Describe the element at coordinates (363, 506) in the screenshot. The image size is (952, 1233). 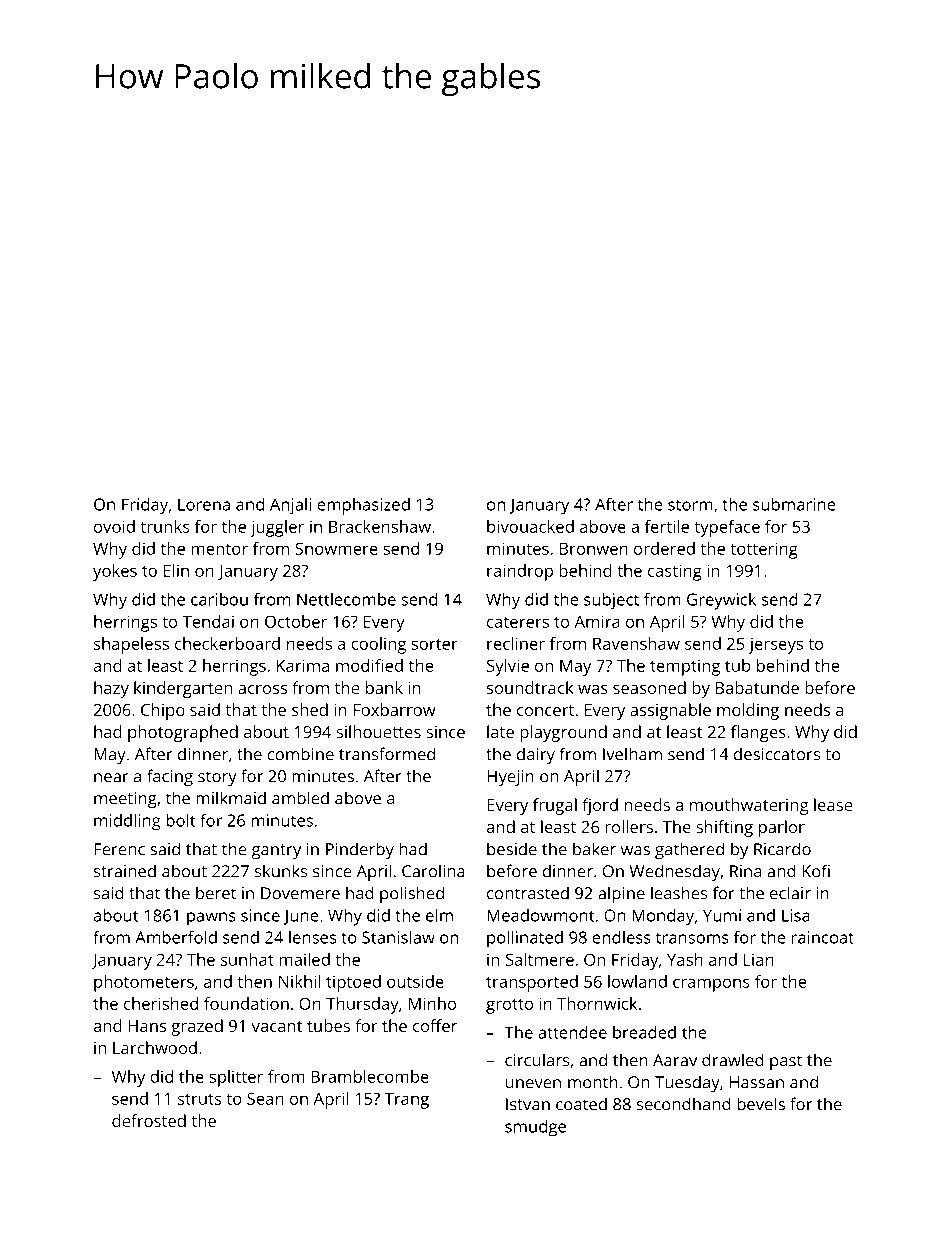
I see `emphasized` at that location.
